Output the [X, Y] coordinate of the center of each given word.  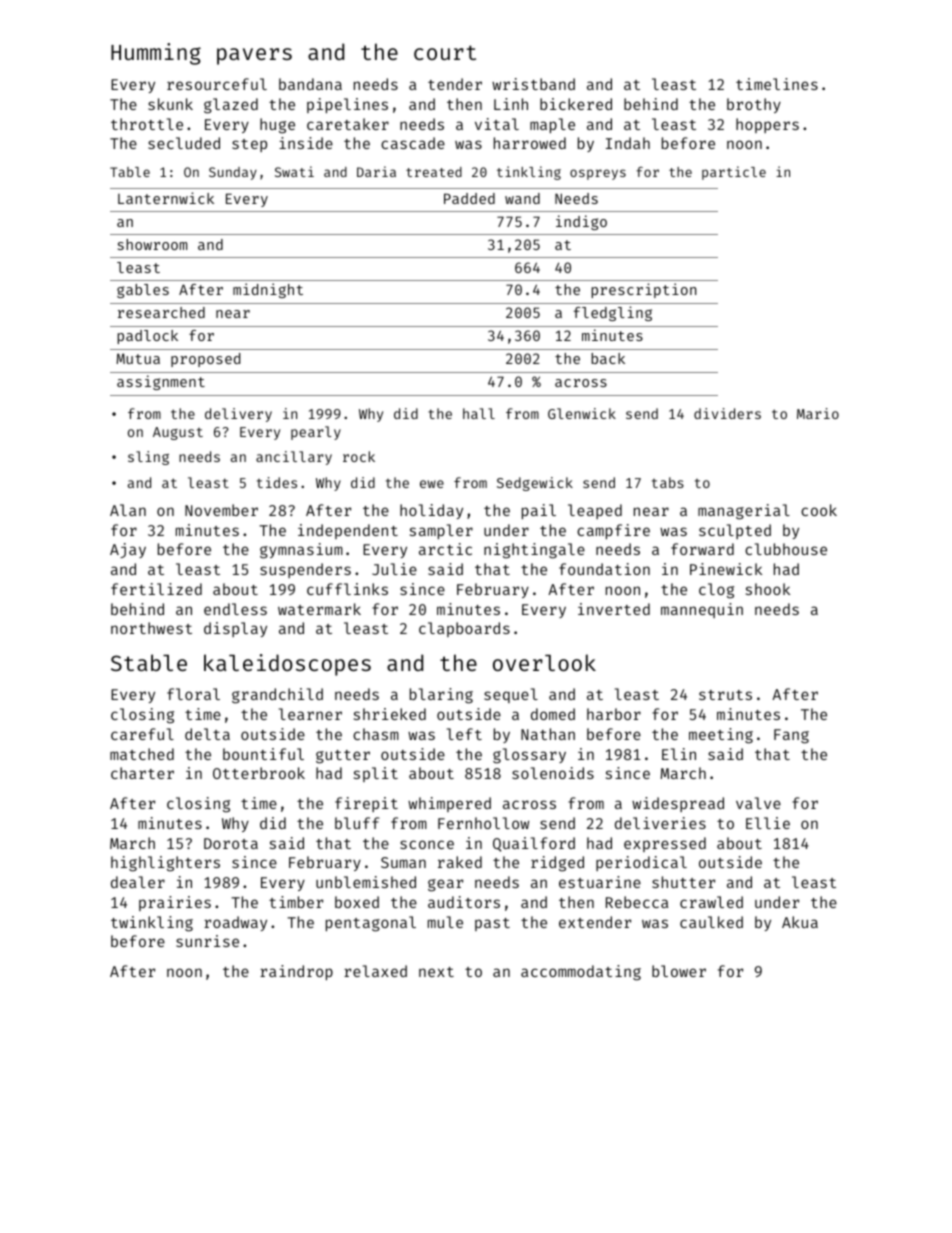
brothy [754, 105]
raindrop [296, 972]
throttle [147, 124]
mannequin [702, 610]
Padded [469, 198]
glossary [529, 756]
